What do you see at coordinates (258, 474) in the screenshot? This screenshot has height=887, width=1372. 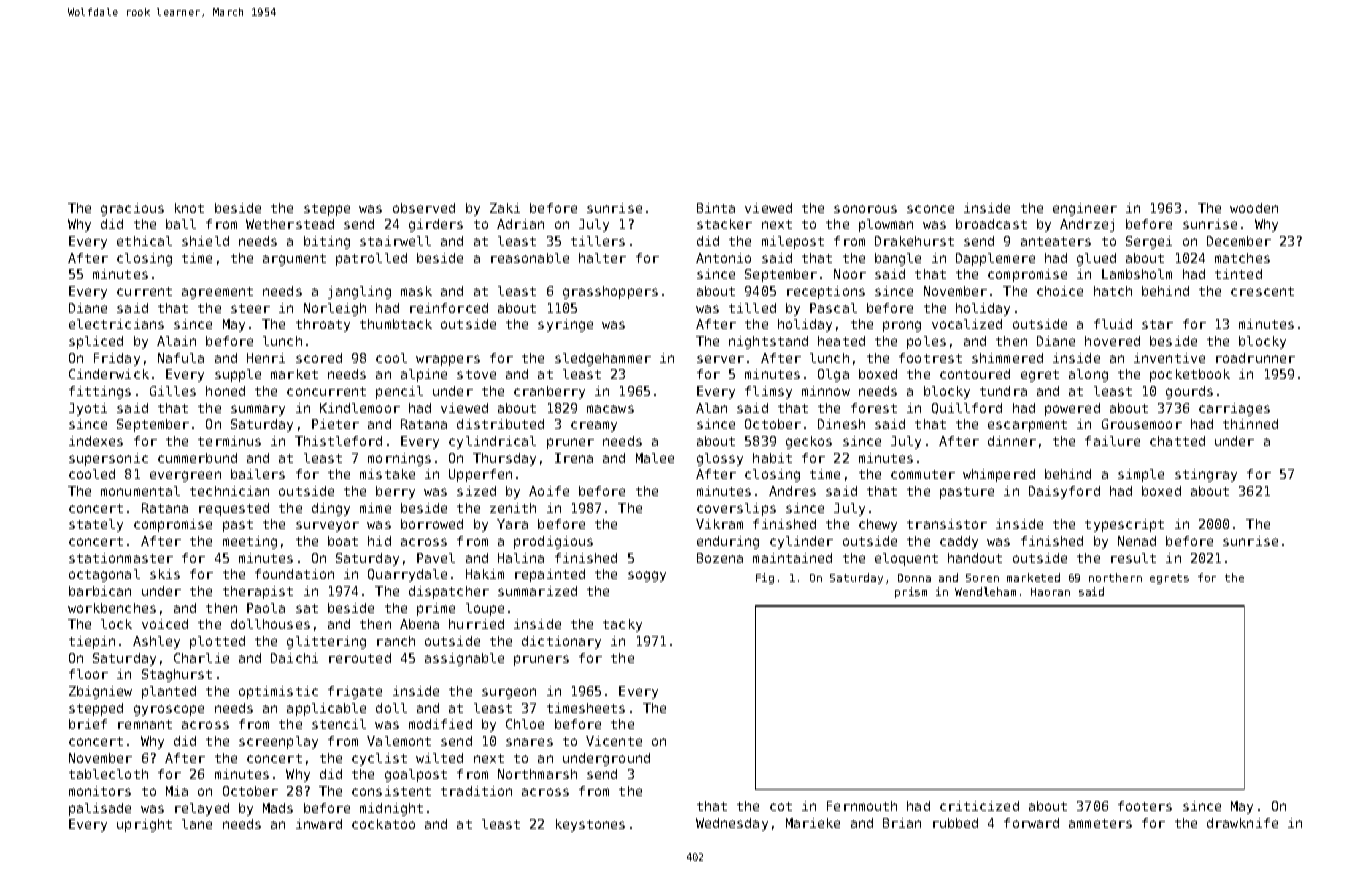 I see `bailers` at bounding box center [258, 474].
